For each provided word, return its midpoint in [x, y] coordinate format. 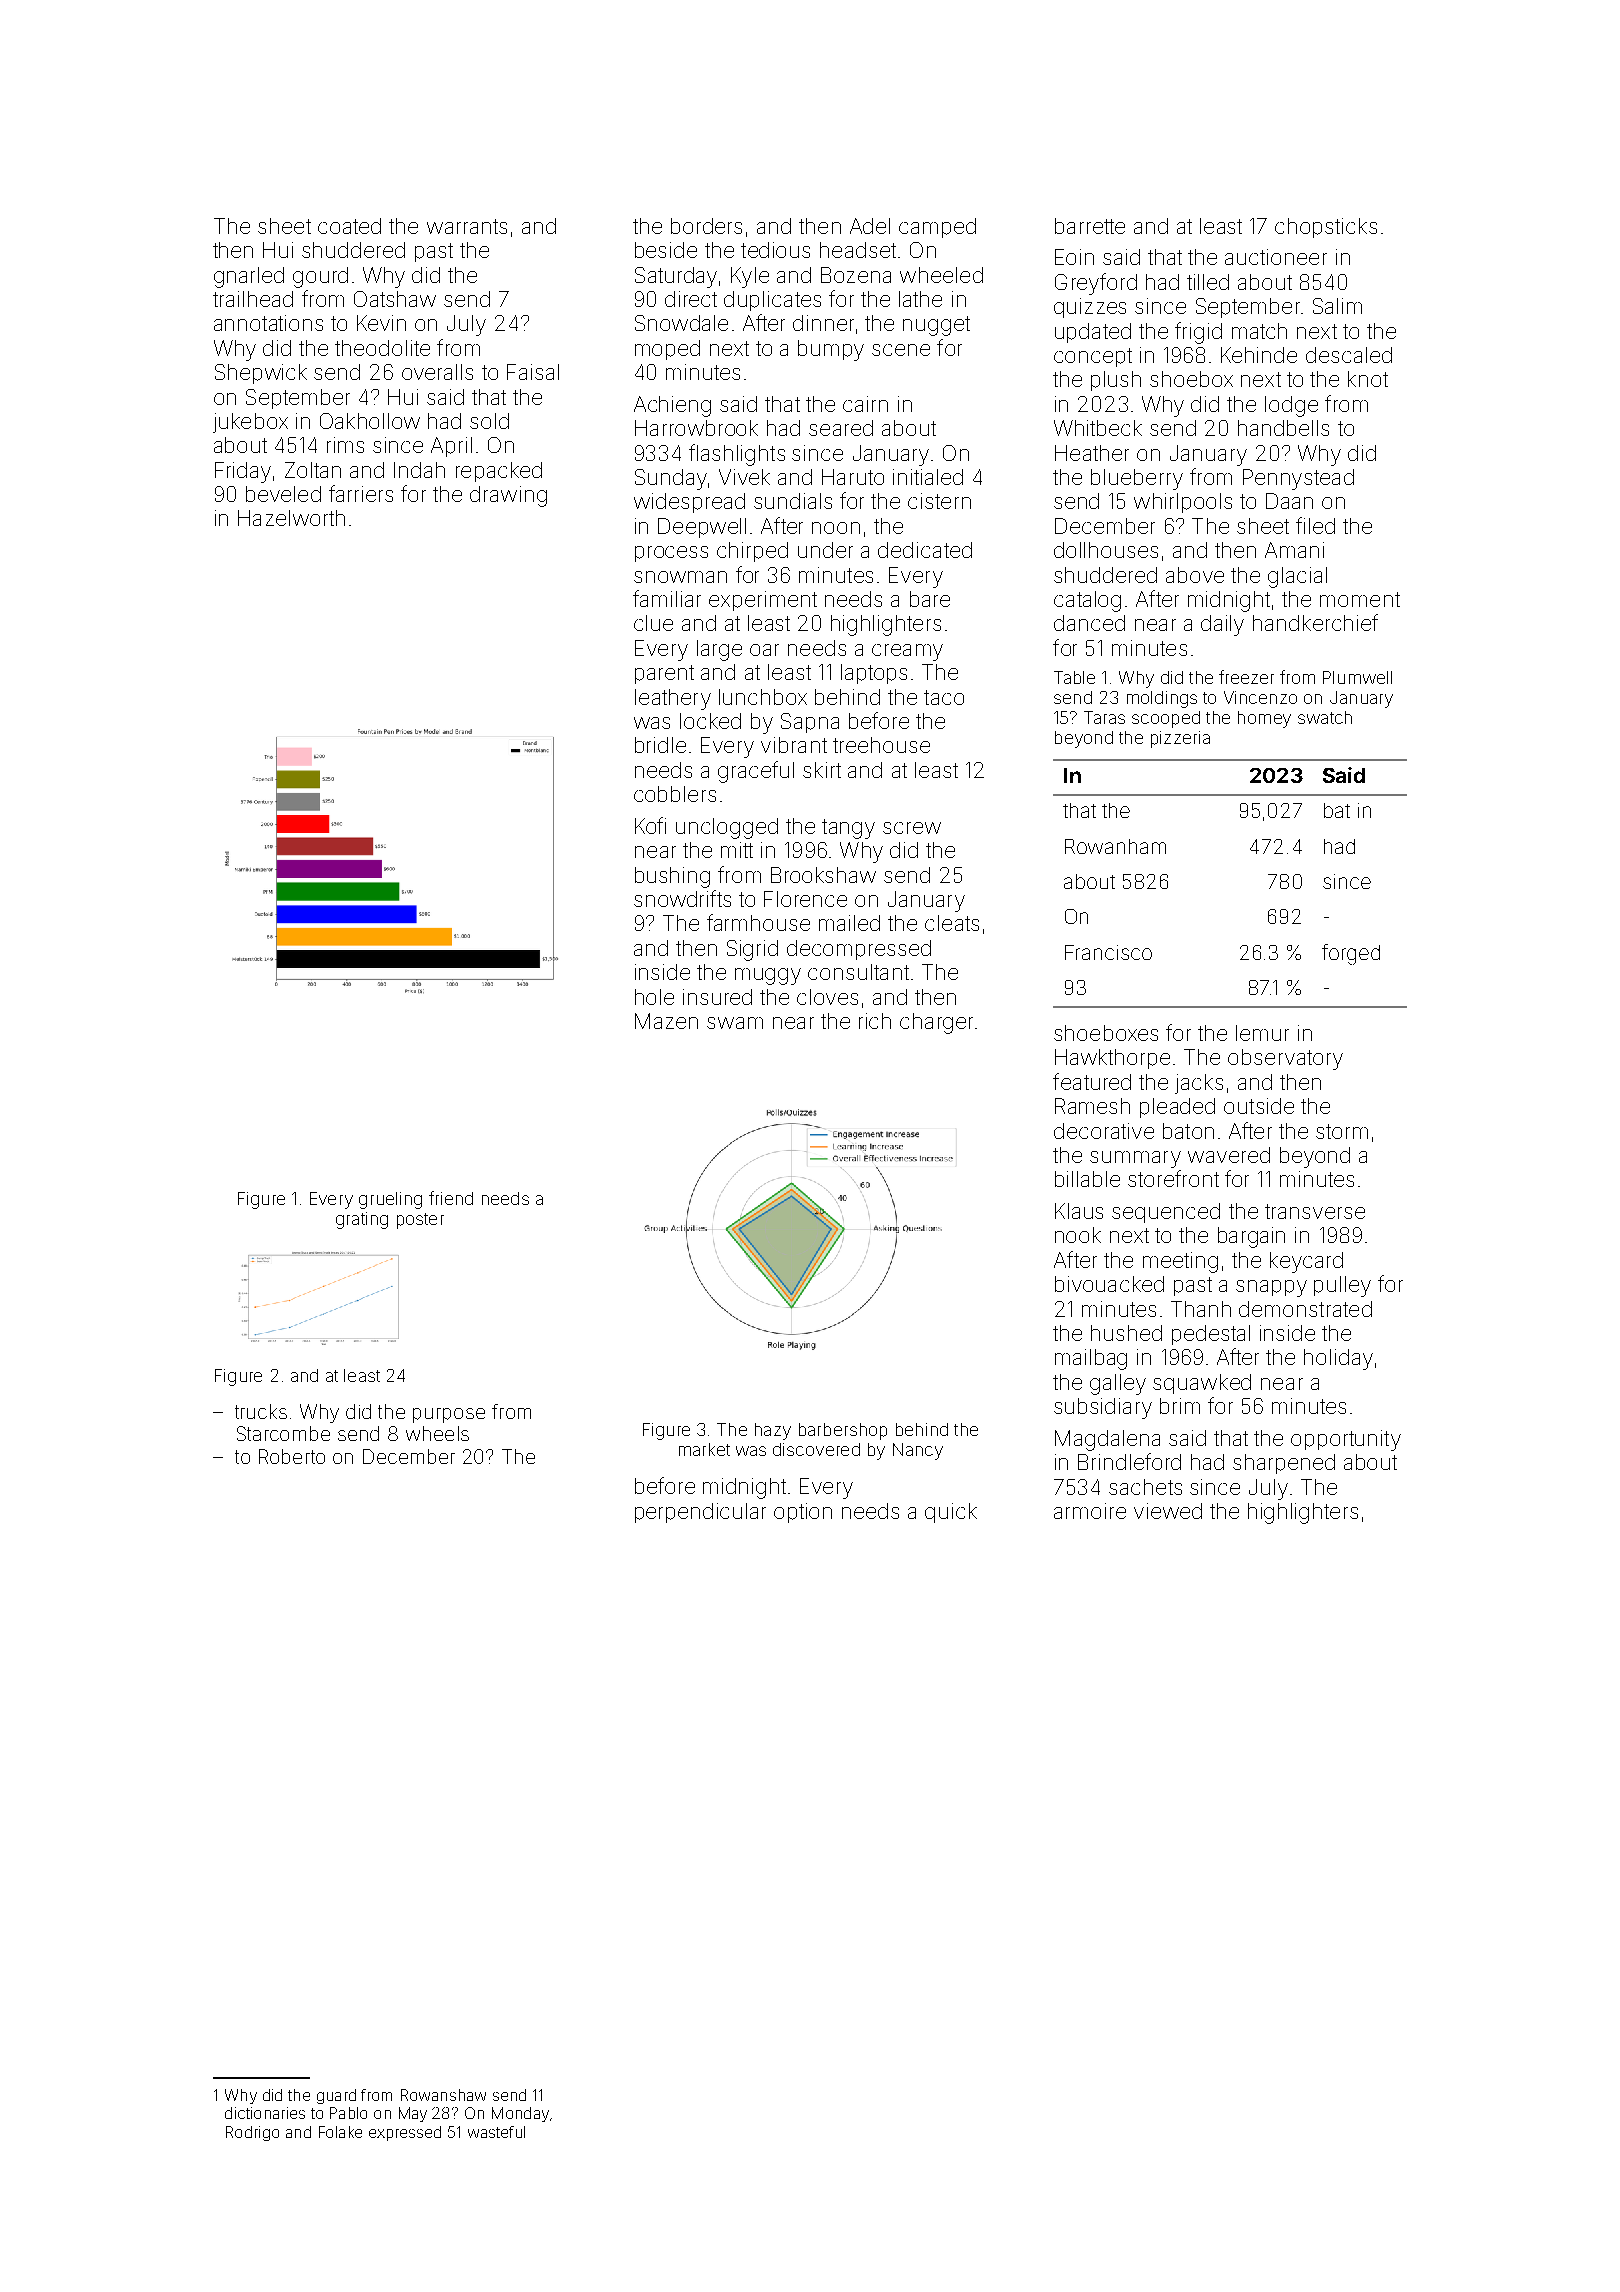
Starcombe [283, 1433]
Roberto [292, 1456]
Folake [340, 2132]
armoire [1090, 1511]
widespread [689, 503]
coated [349, 226]
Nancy [918, 1451]
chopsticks [1326, 228]
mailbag [1091, 1359]
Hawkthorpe [1112, 1059]
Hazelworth [291, 518]
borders [706, 226]
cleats [952, 923]
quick [951, 1513]
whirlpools [1183, 503]
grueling [390, 1200]
